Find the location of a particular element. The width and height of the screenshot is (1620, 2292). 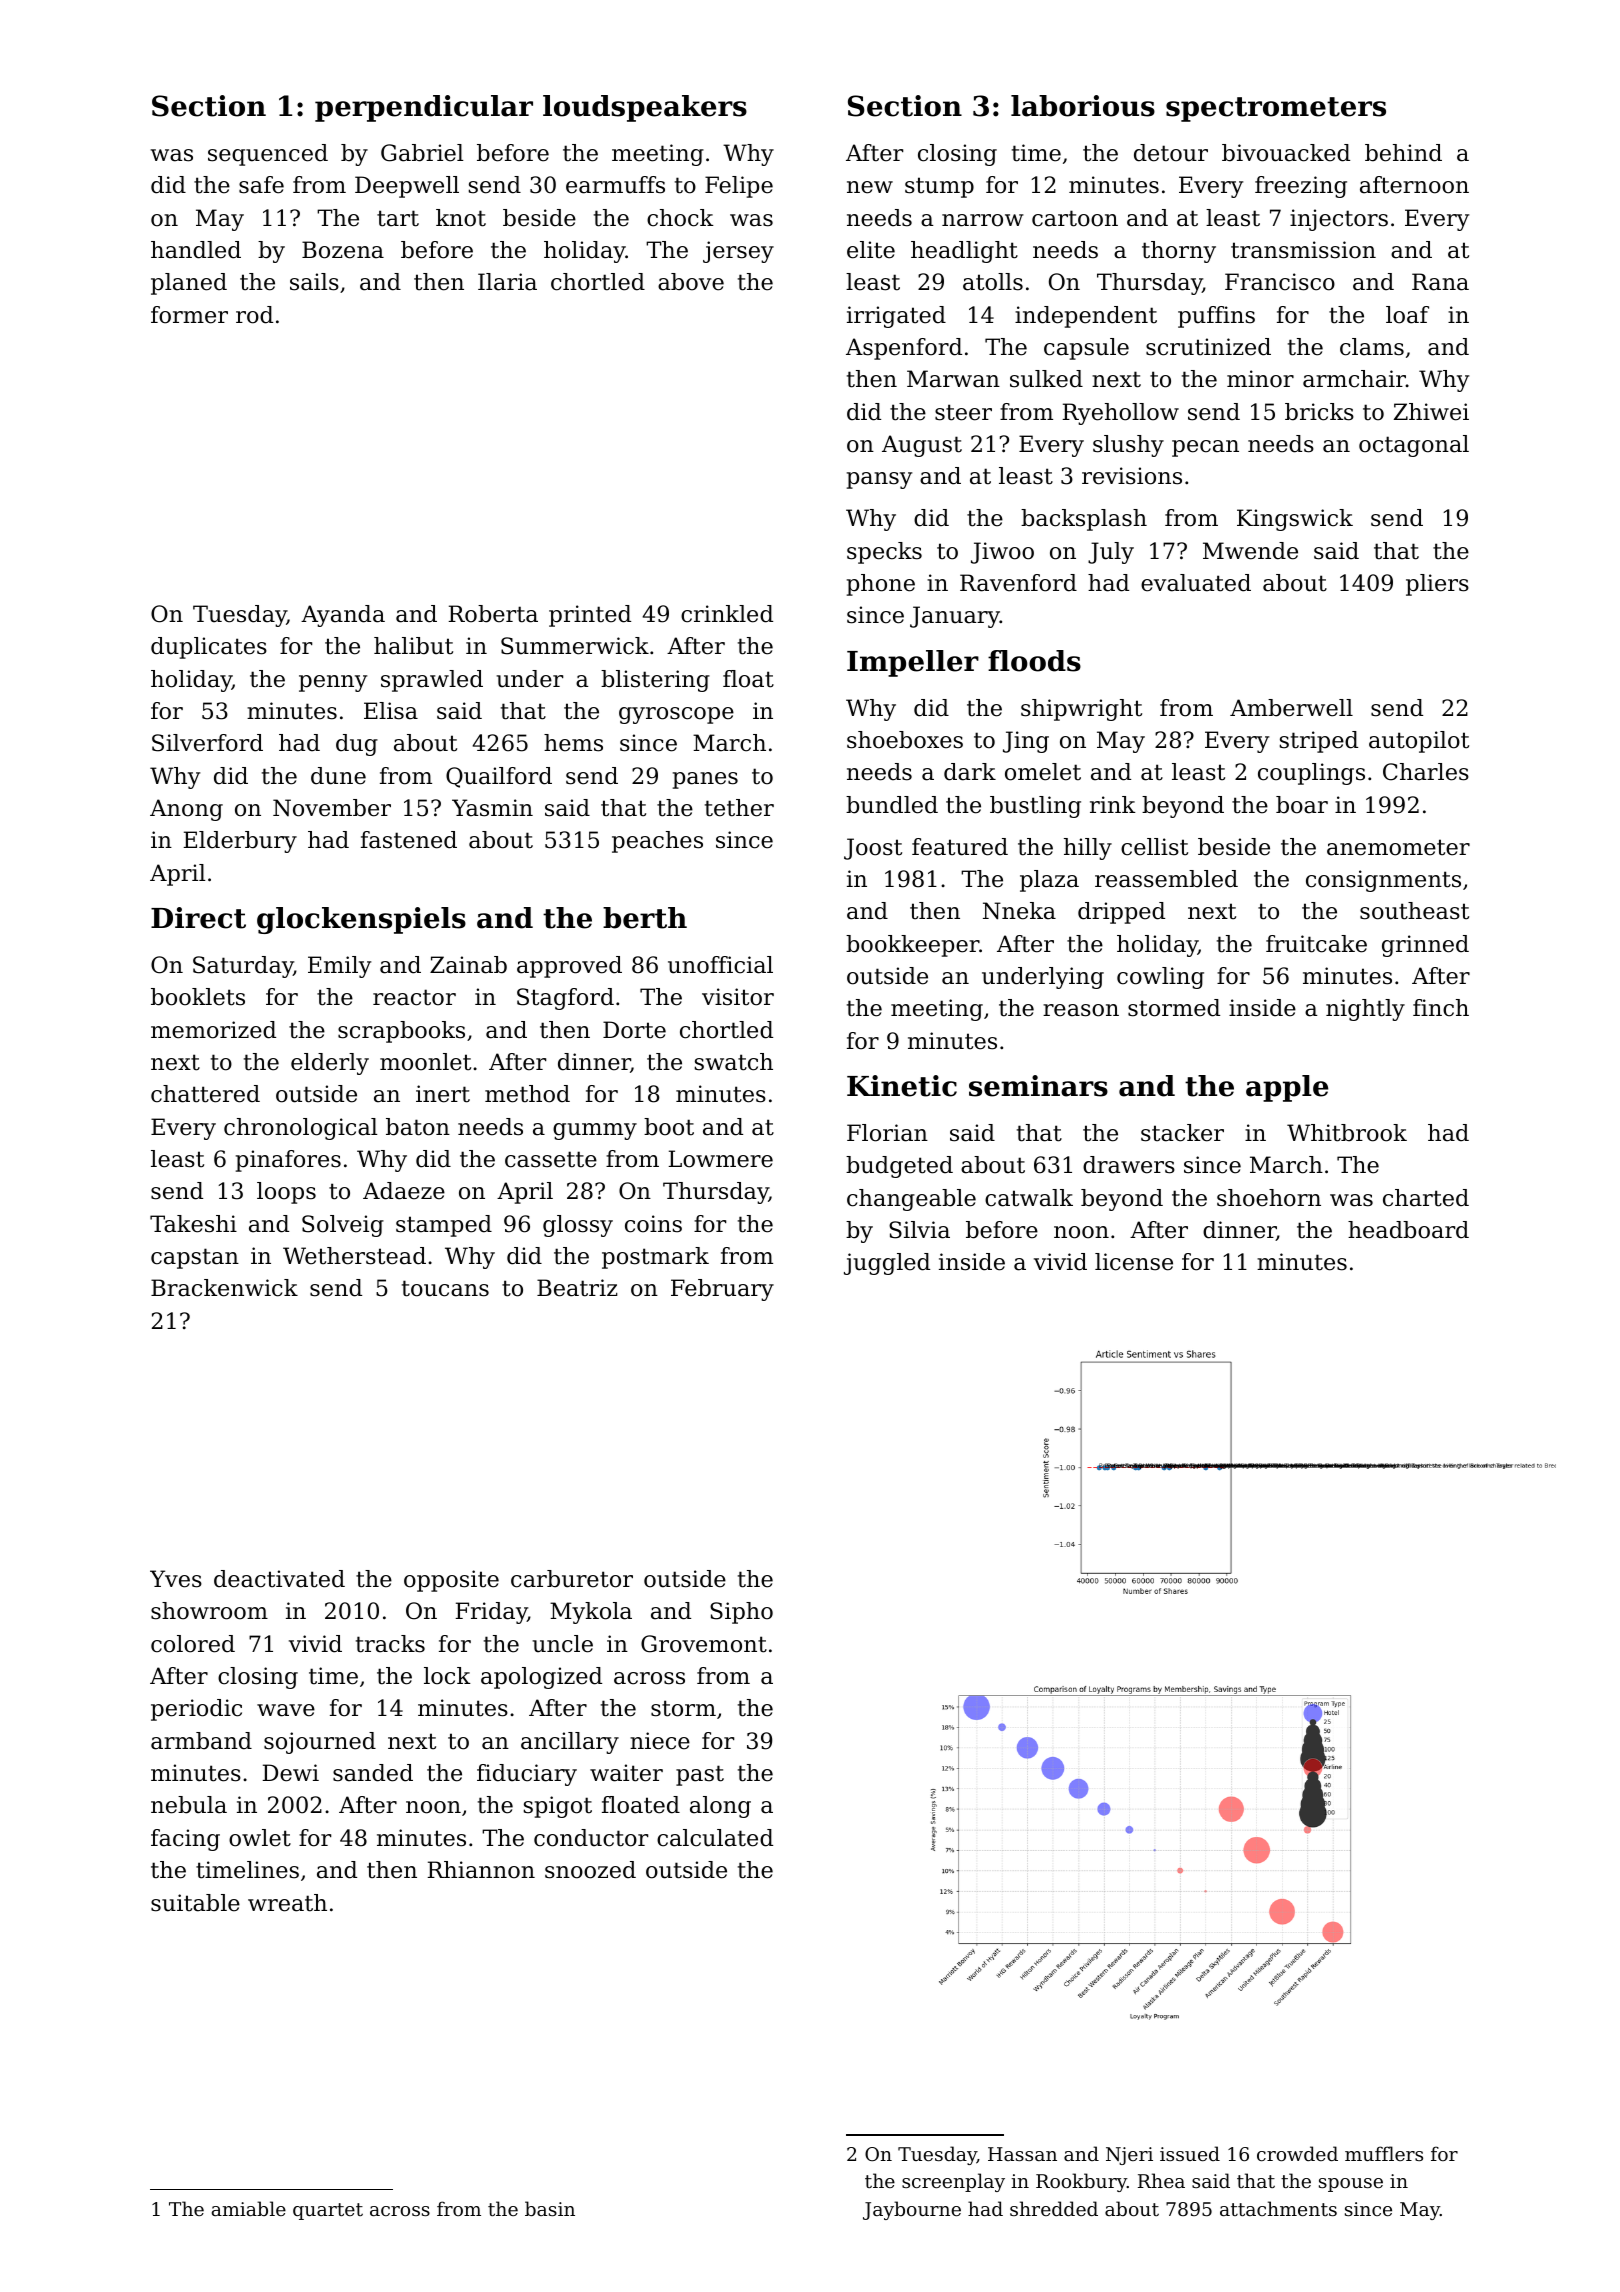

above is located at coordinates (691, 282).
